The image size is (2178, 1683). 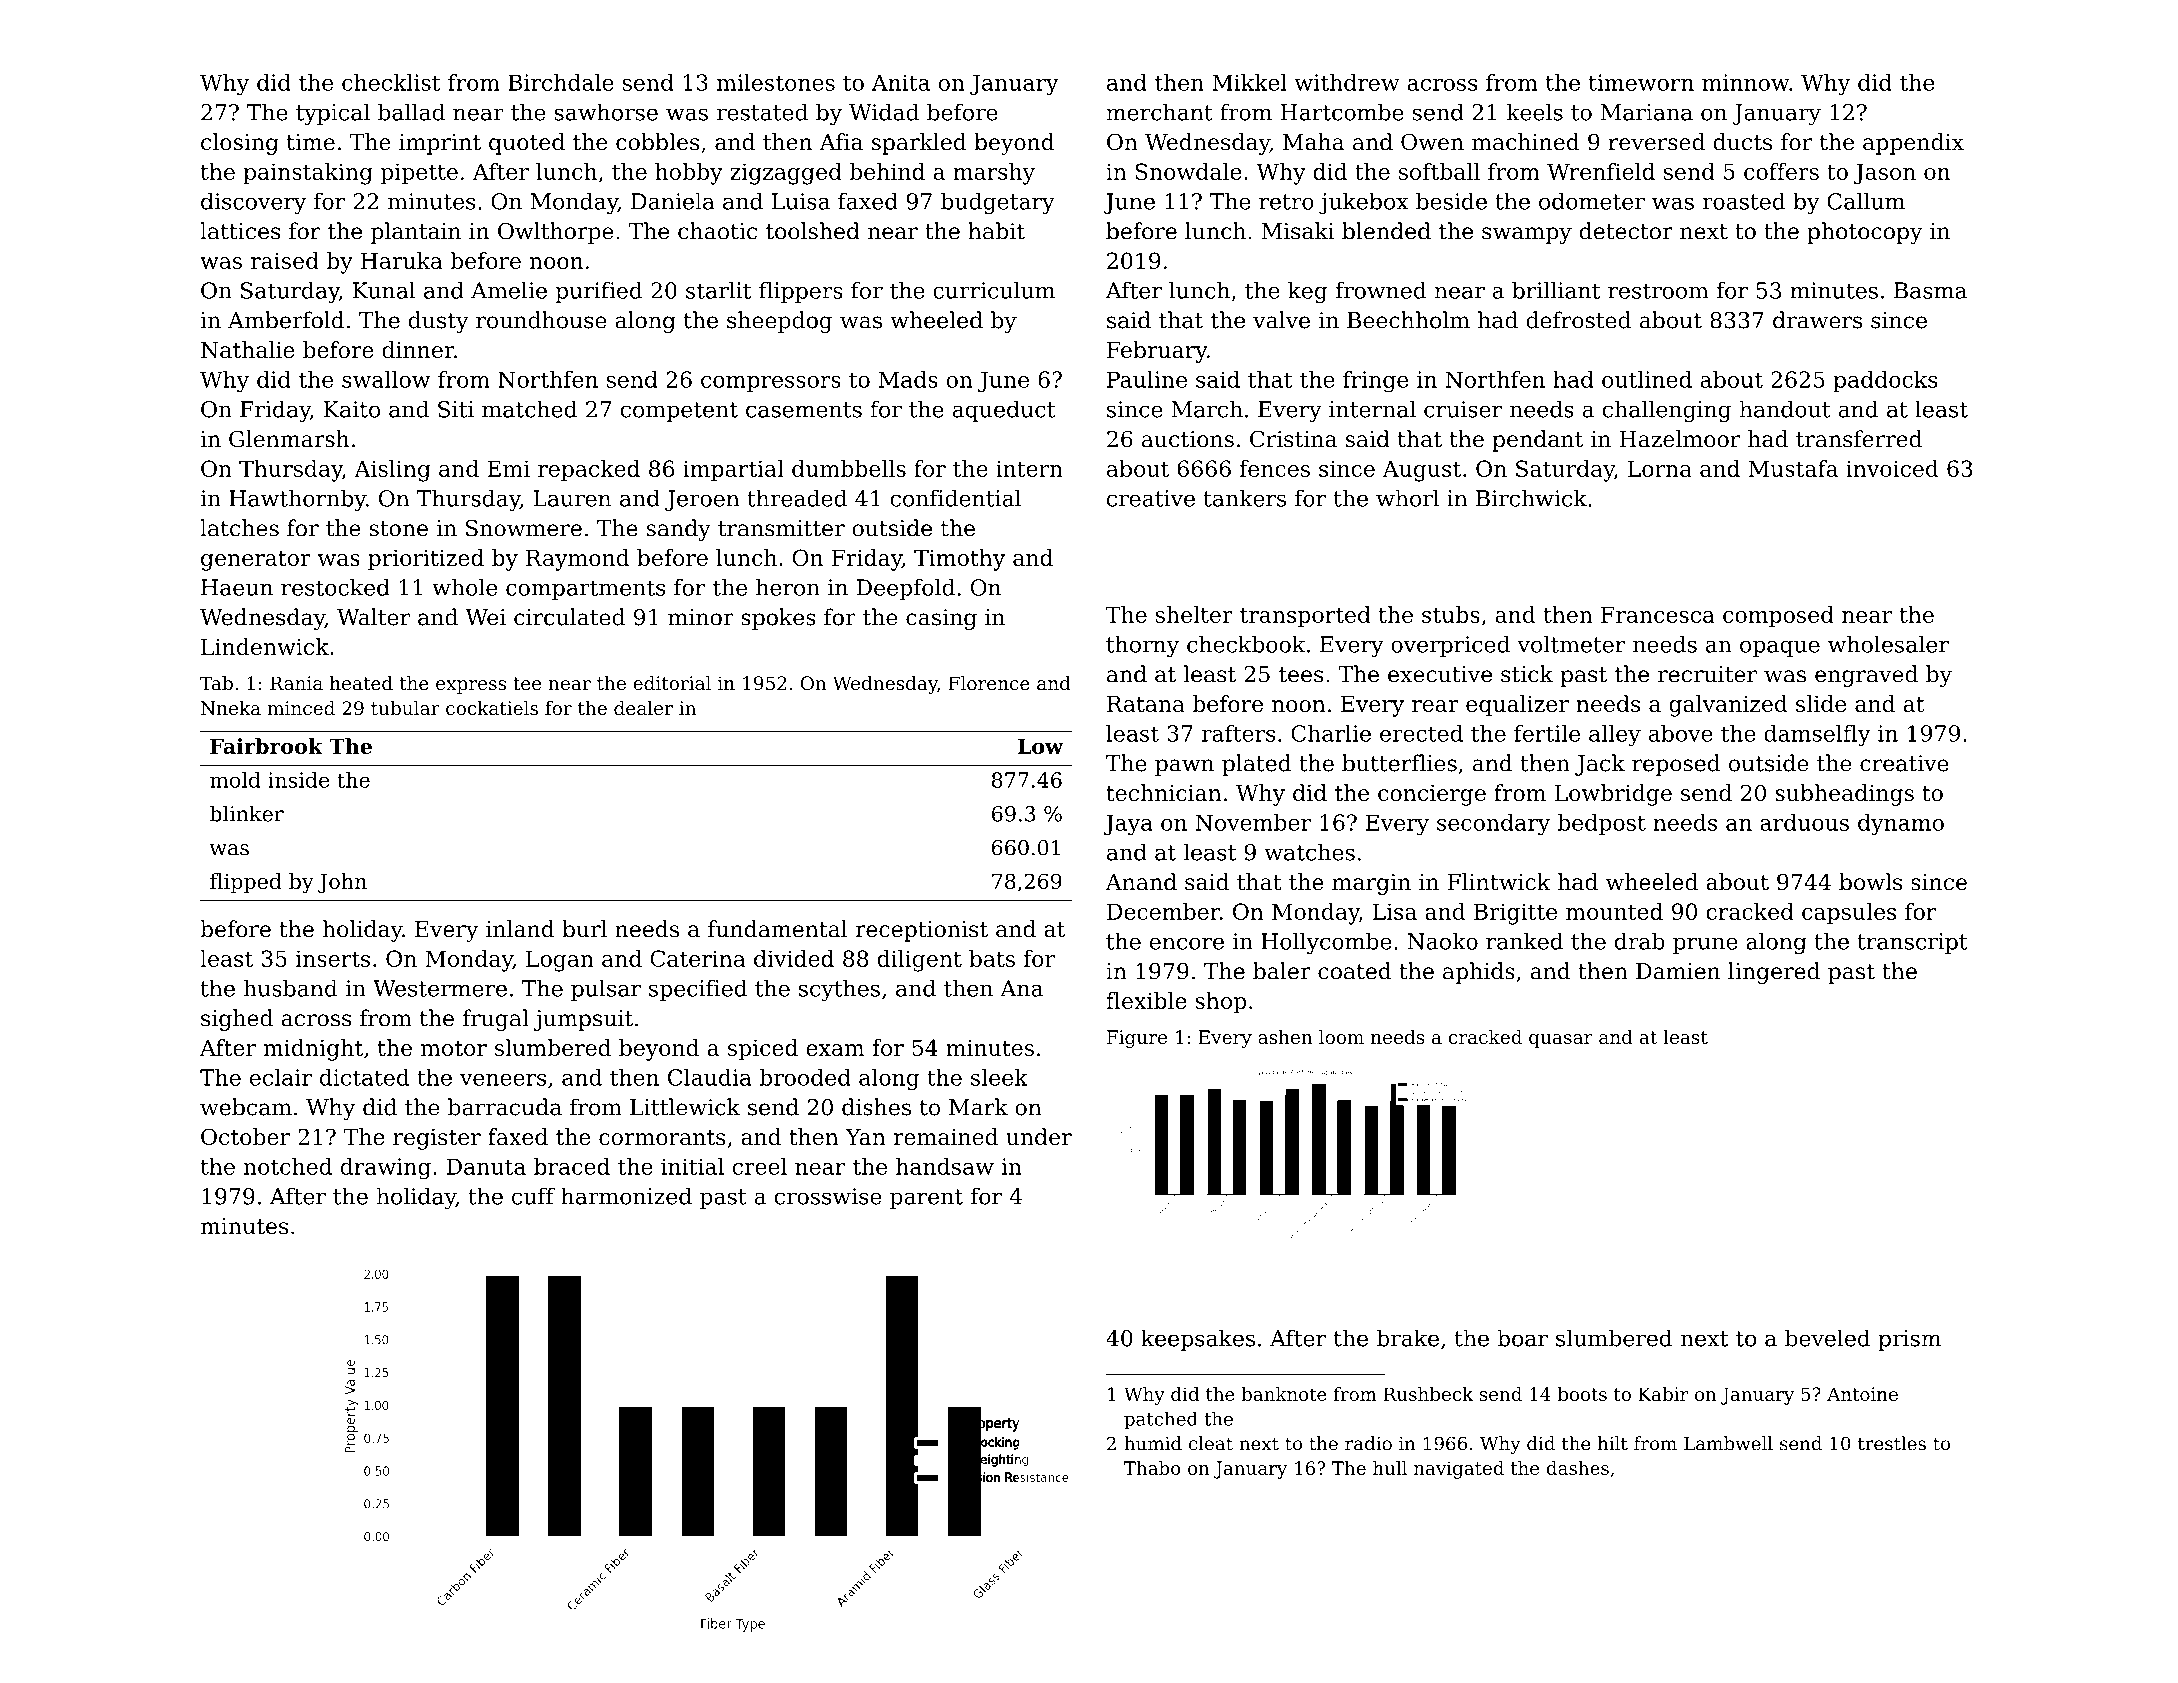 I want to click on Jaya, so click(x=1128, y=825).
